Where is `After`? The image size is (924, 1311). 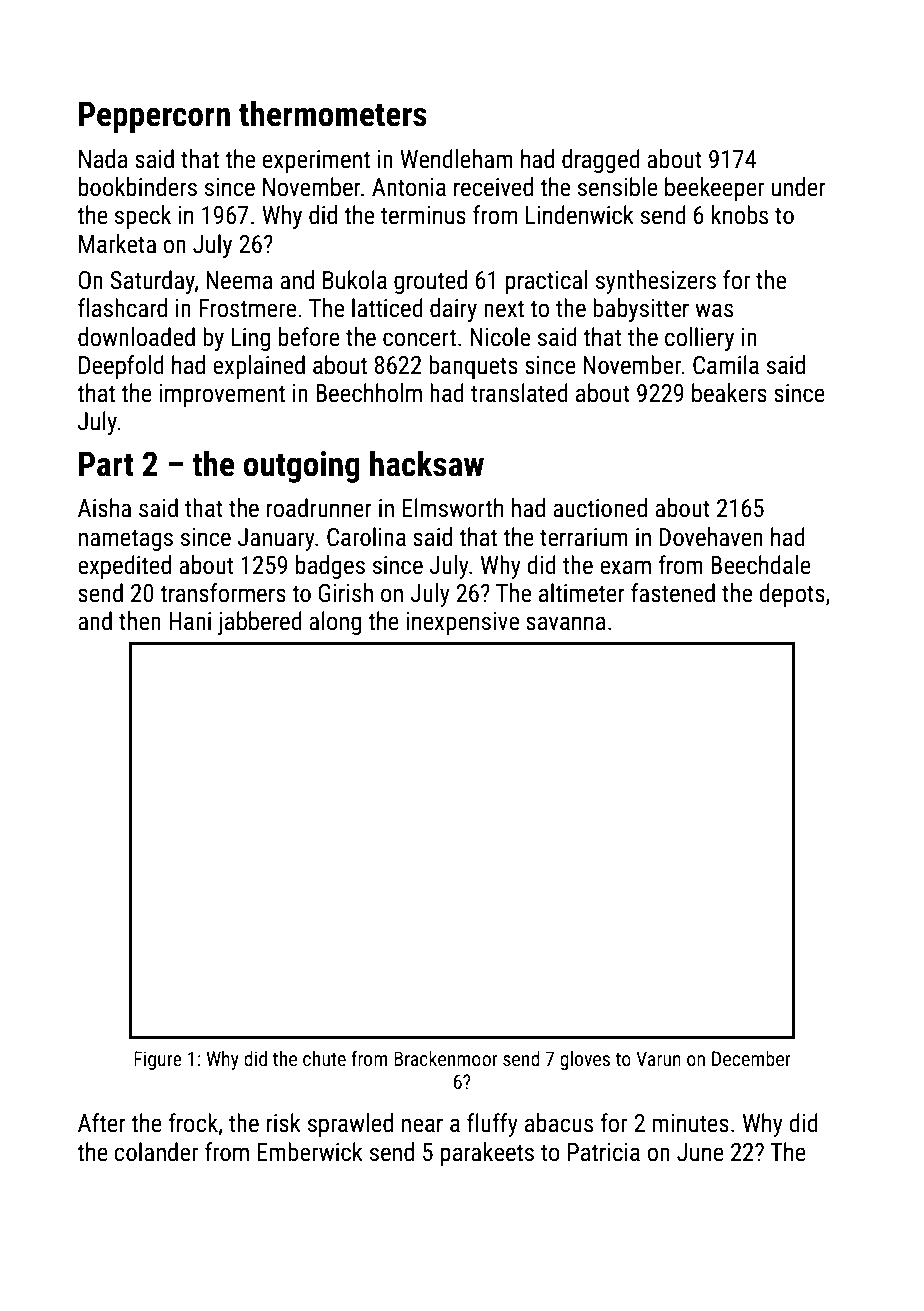
After is located at coordinates (102, 1123).
